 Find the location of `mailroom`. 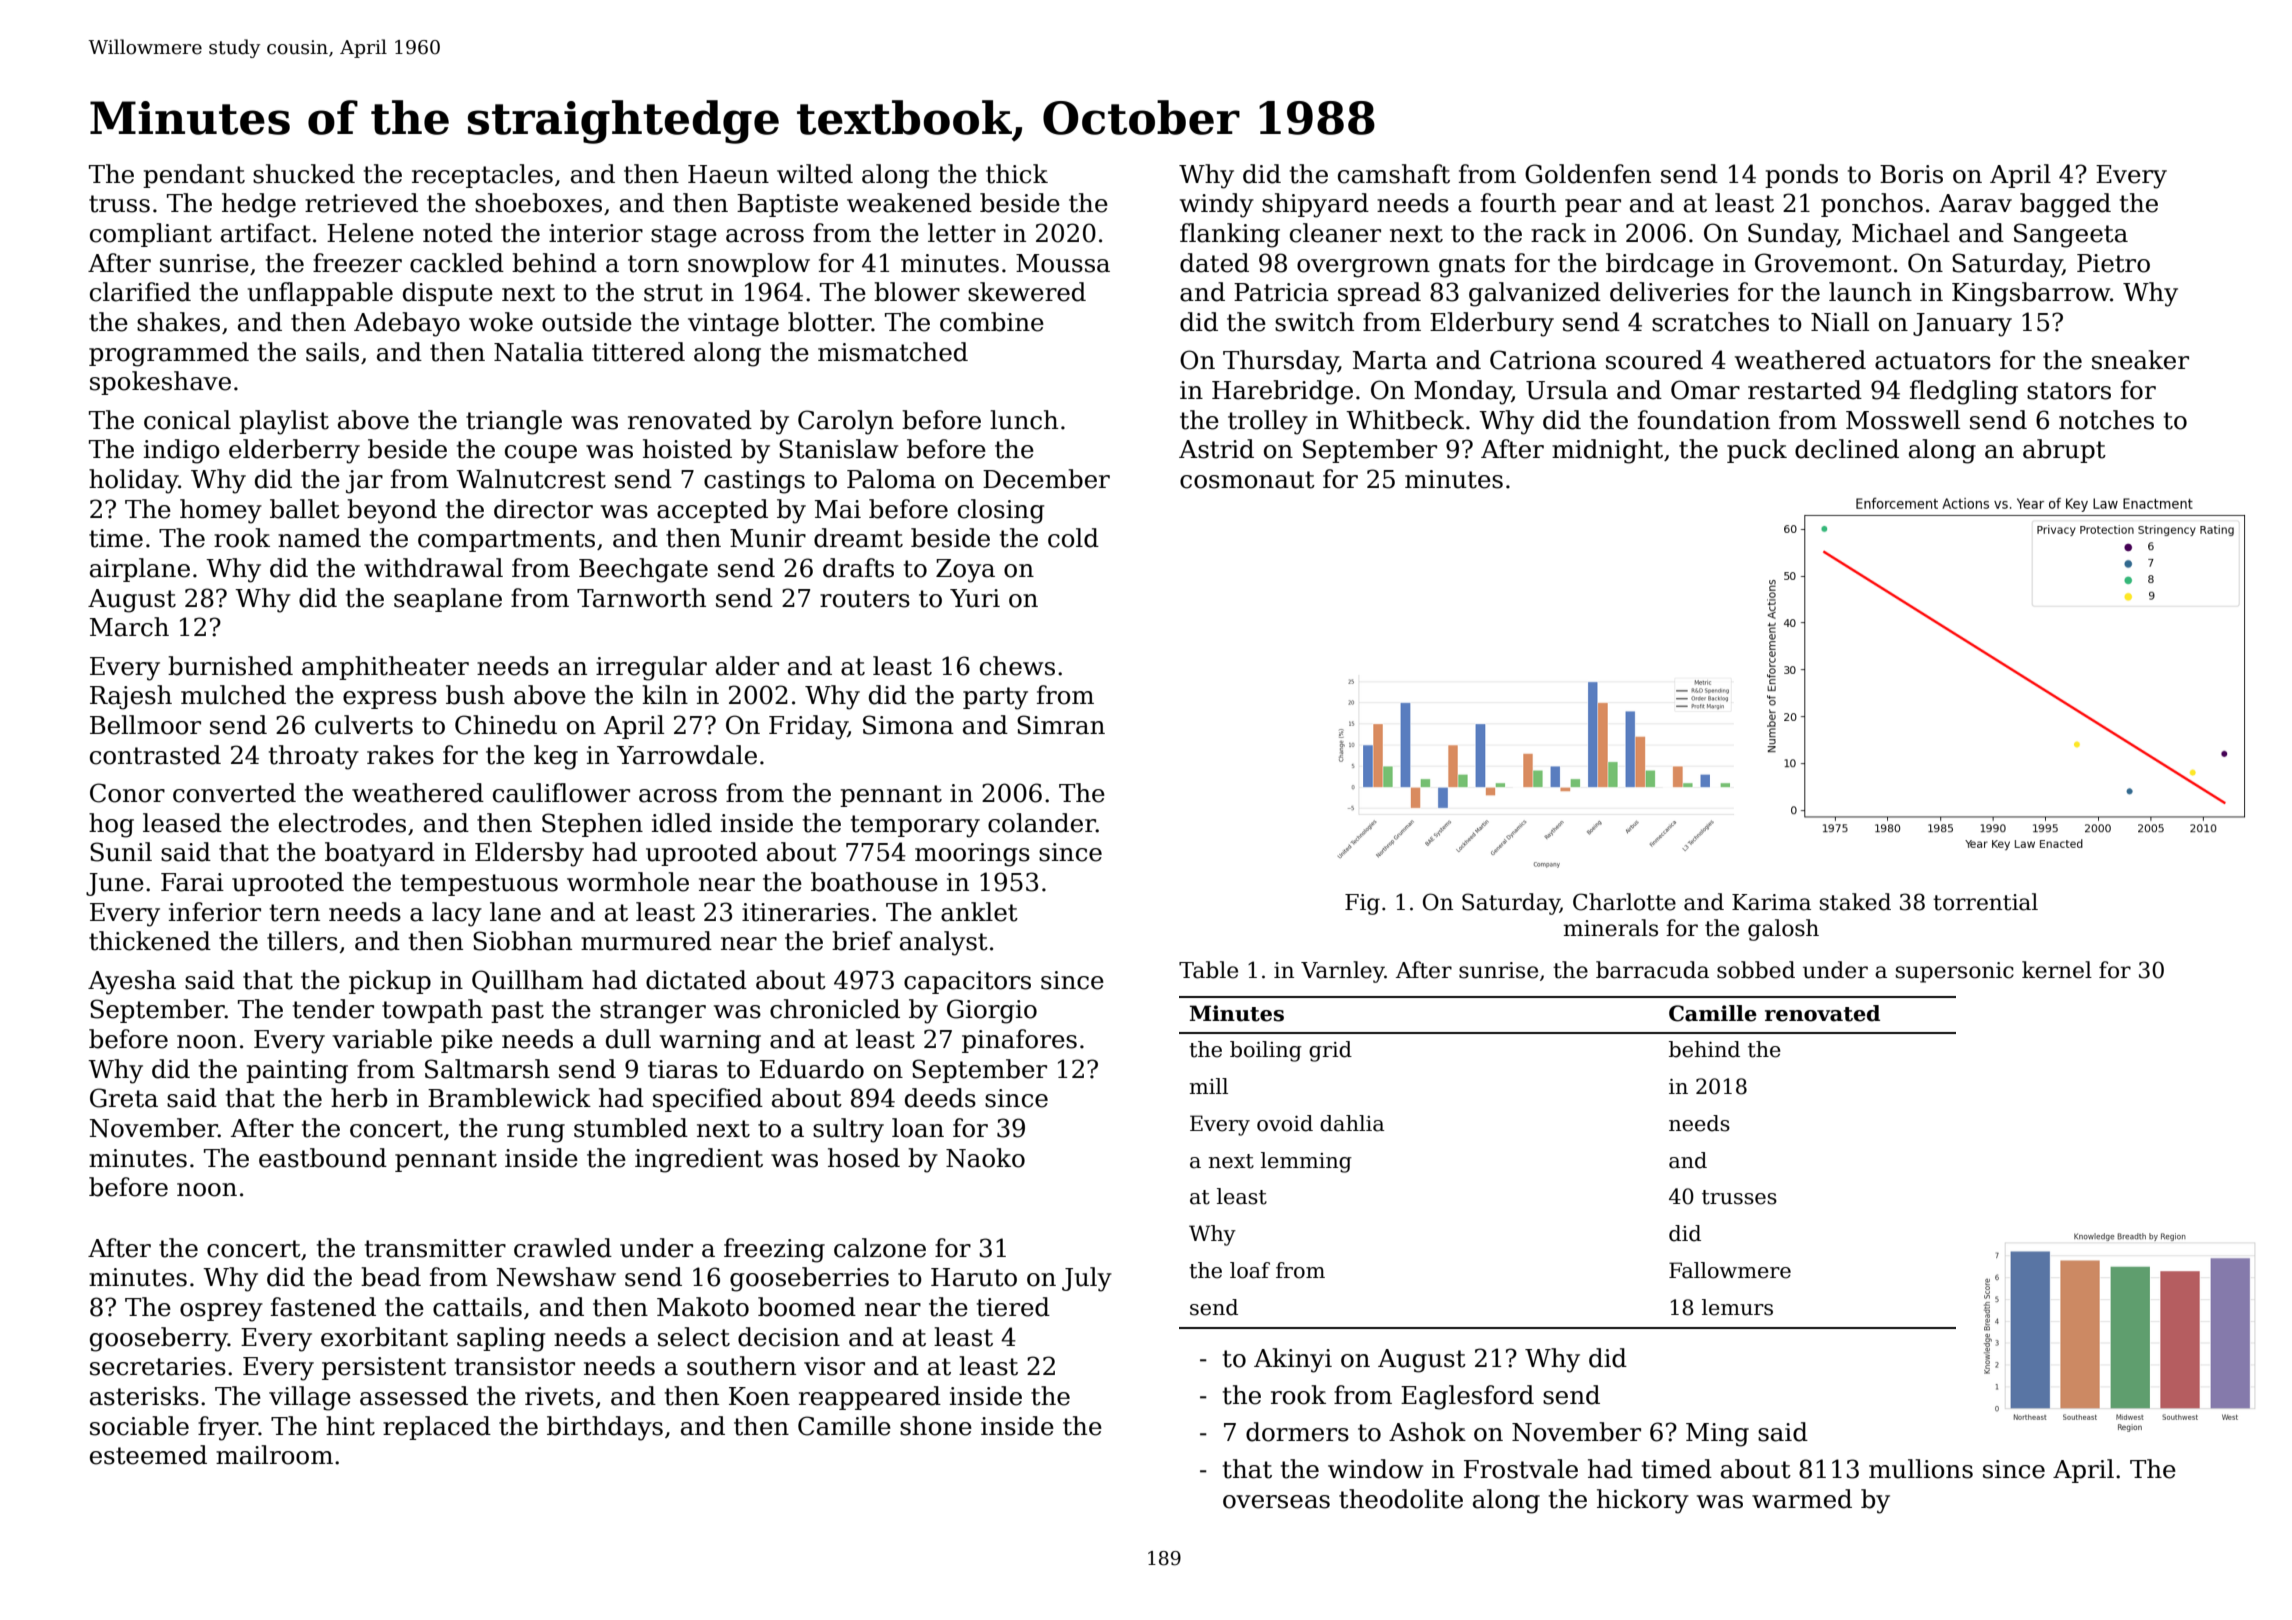

mailroom is located at coordinates (274, 1455).
